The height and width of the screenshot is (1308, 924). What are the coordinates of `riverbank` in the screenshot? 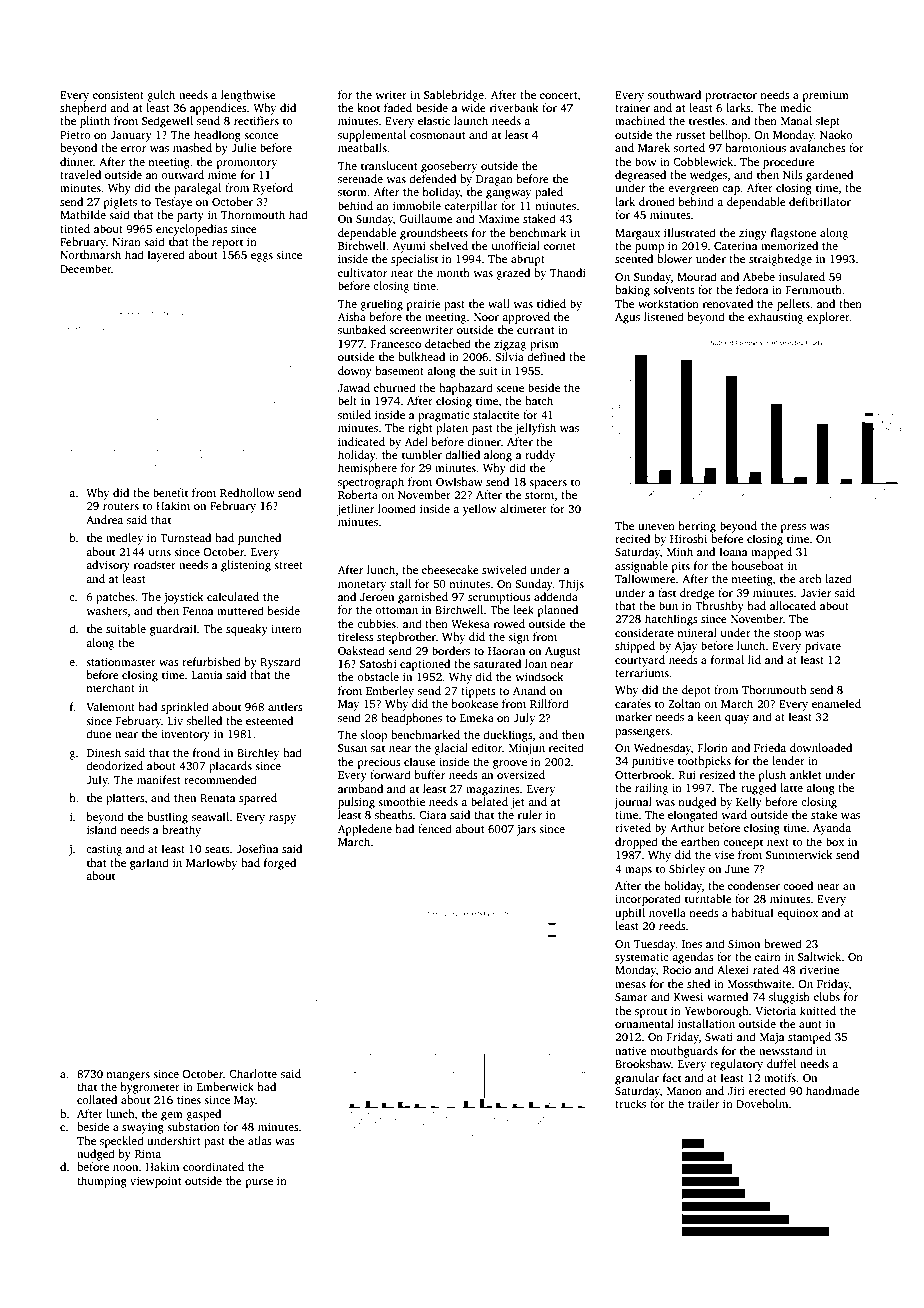 It's located at (514, 107).
